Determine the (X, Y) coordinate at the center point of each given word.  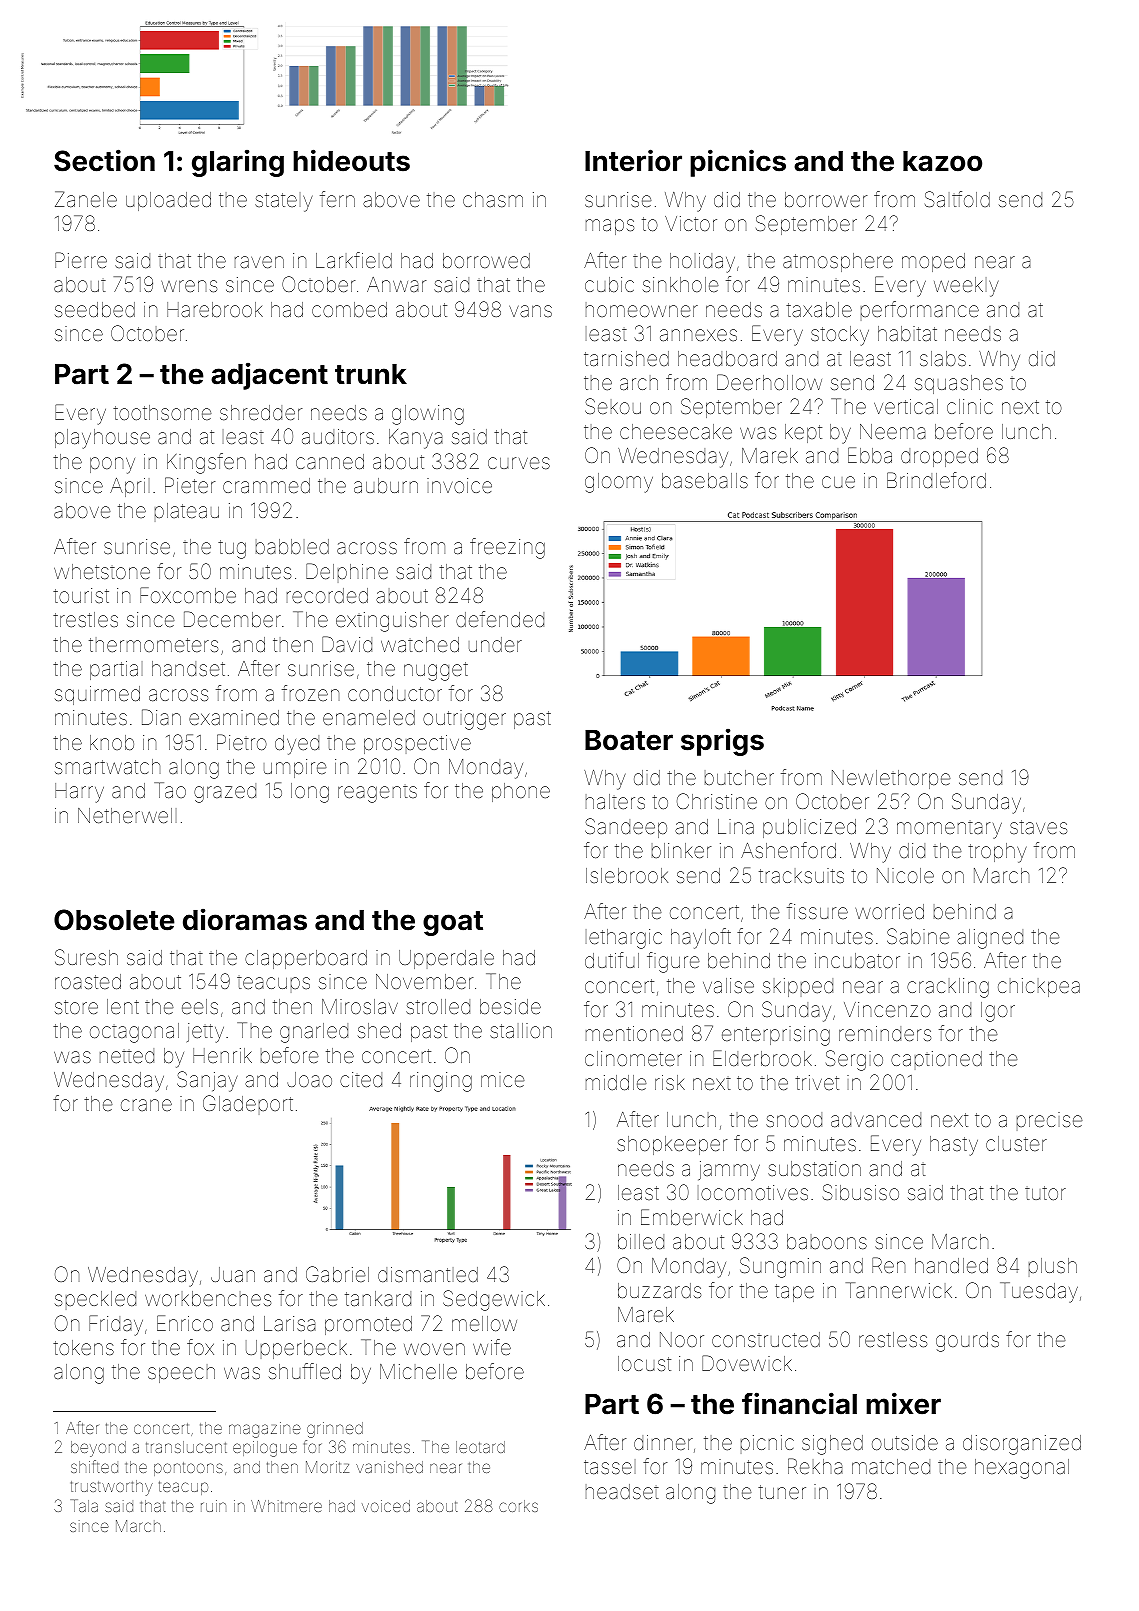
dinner (663, 1442)
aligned (990, 939)
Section (104, 160)
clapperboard (306, 959)
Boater (629, 740)
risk (670, 1082)
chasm (493, 199)
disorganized (1022, 1445)
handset (188, 668)
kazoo (942, 161)
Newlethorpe (891, 779)
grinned (335, 1430)
